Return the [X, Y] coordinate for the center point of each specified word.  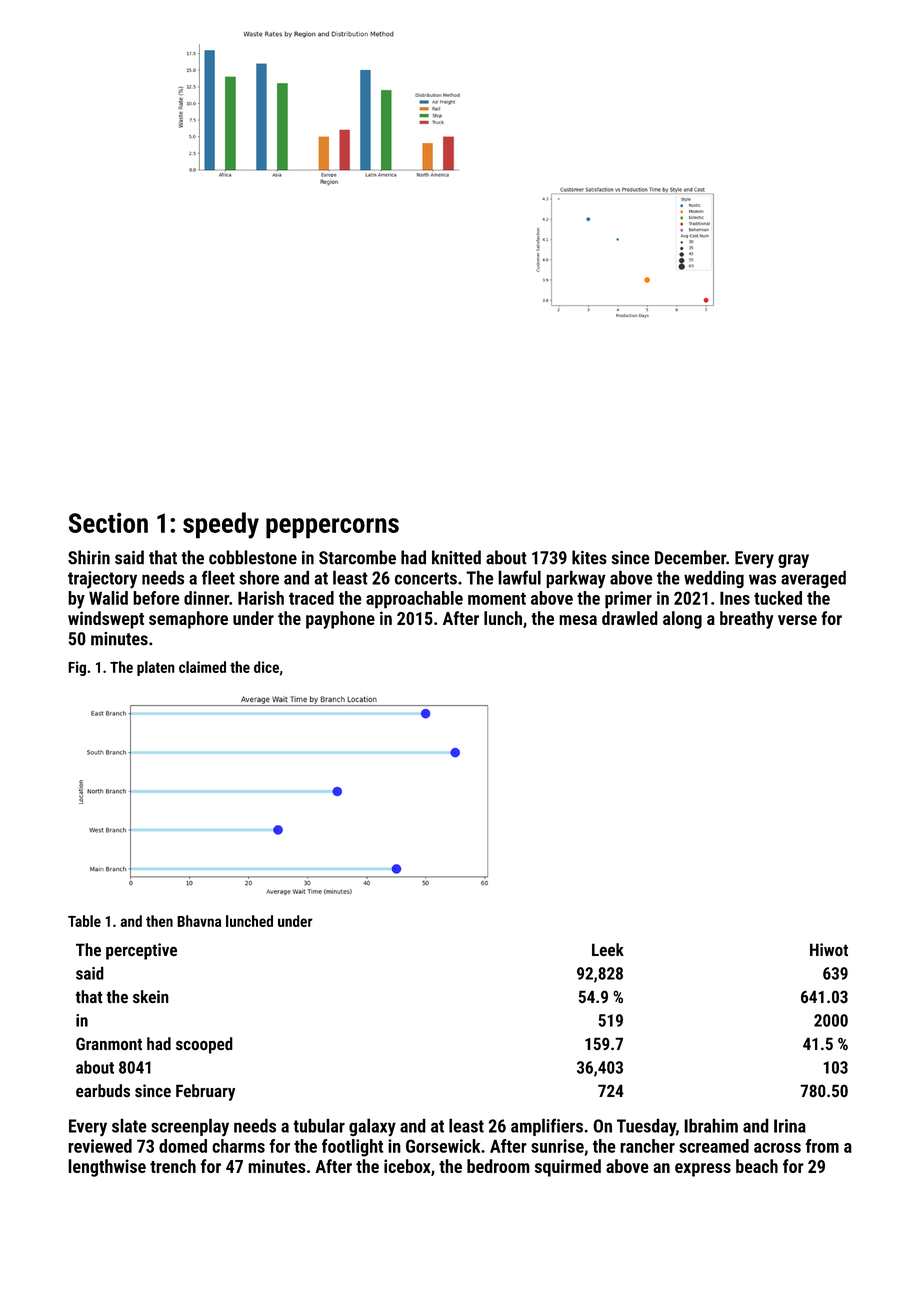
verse [797, 620]
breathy [746, 620]
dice [266, 667]
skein [151, 996]
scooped [204, 1045]
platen [156, 668]
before [156, 598]
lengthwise [107, 1168]
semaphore [188, 620]
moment [497, 598]
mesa [578, 620]
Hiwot [829, 949]
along [682, 620]
